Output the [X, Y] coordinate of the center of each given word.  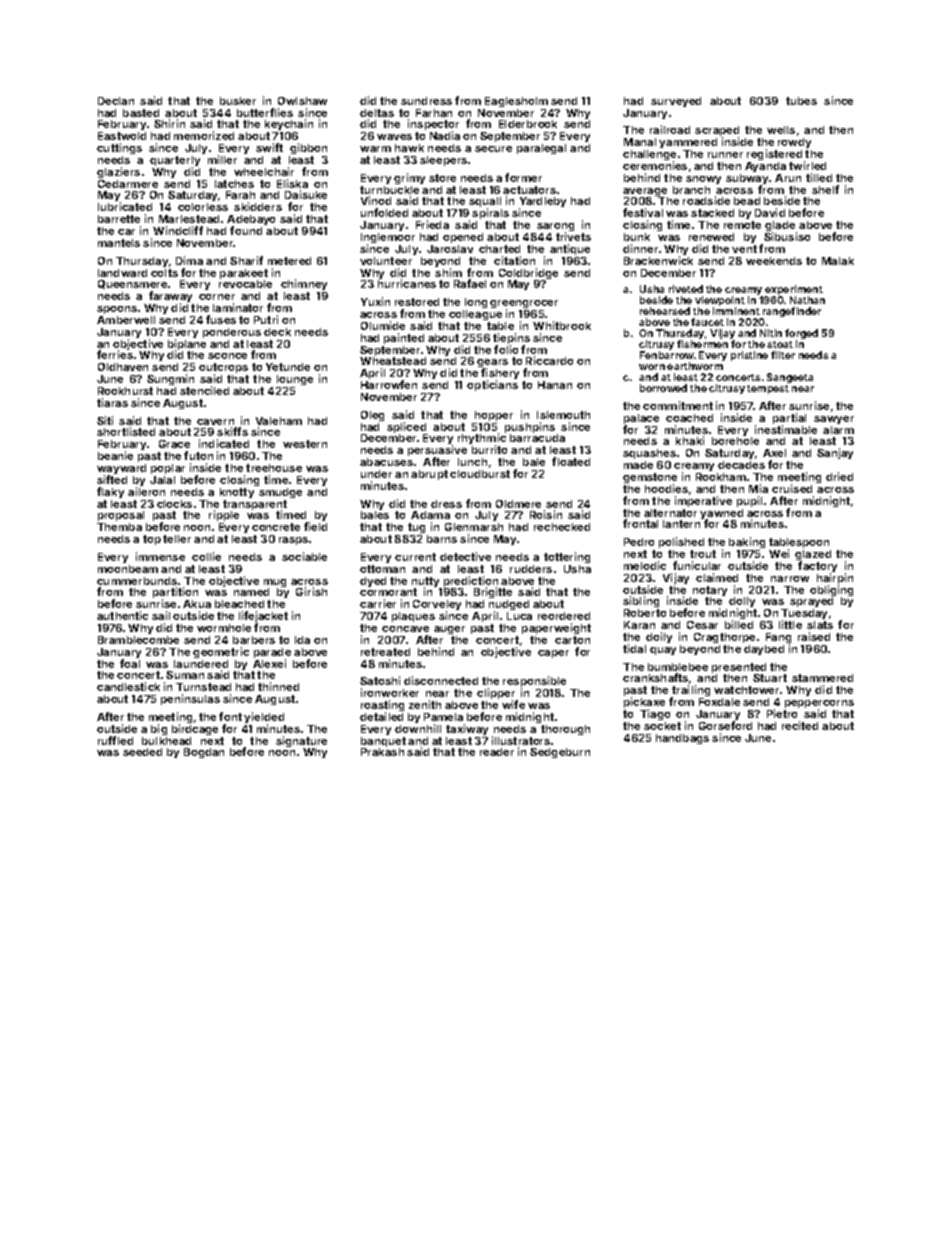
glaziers [118, 172]
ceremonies [655, 165]
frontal [640, 523]
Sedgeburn [560, 753]
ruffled [115, 740]
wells [781, 130]
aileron [146, 491]
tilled [819, 177]
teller [177, 539]
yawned [721, 514]
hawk [409, 148]
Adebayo [251, 220]
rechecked [562, 527]
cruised [792, 488]
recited [800, 725]
